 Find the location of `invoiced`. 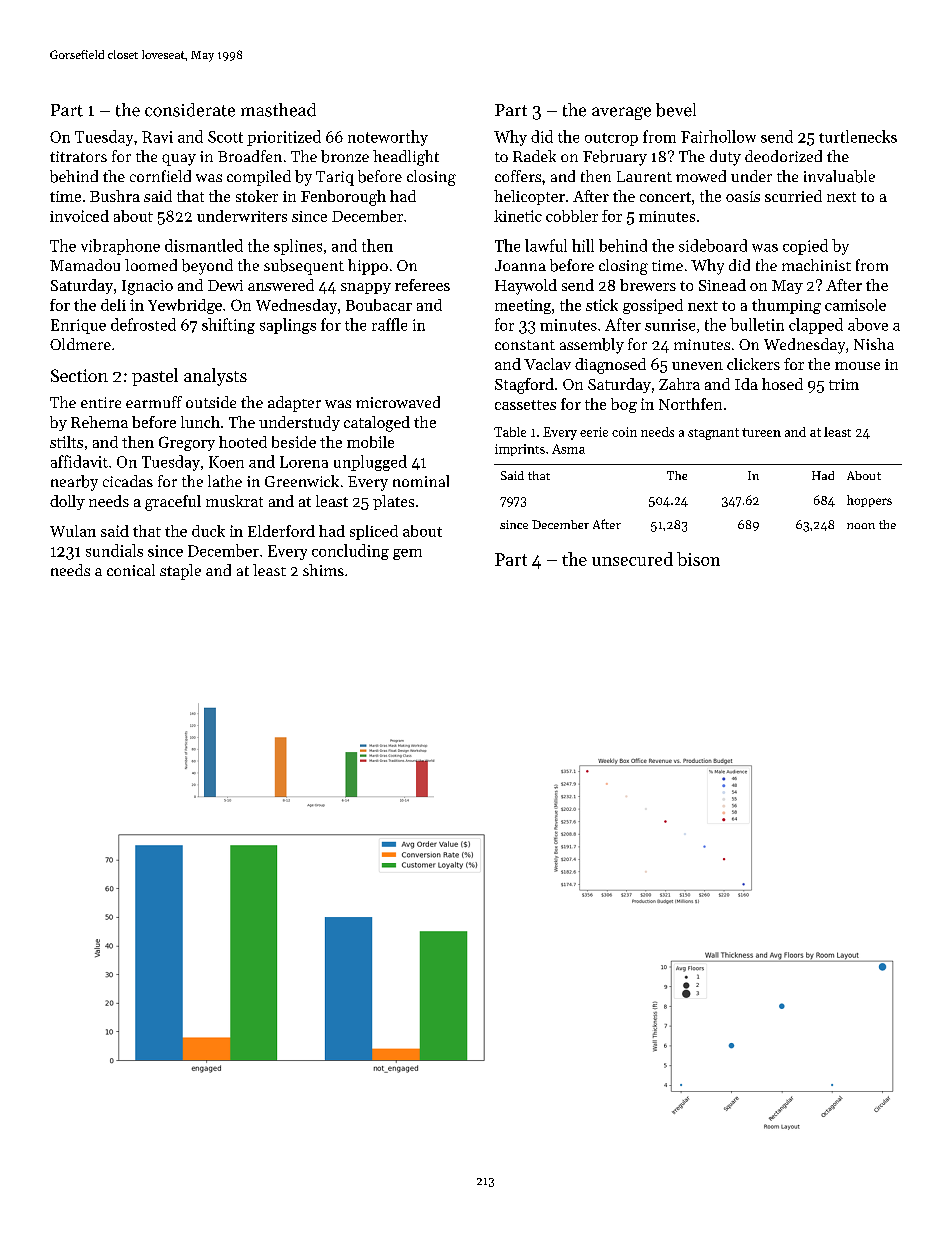

invoiced is located at coordinates (79, 216).
